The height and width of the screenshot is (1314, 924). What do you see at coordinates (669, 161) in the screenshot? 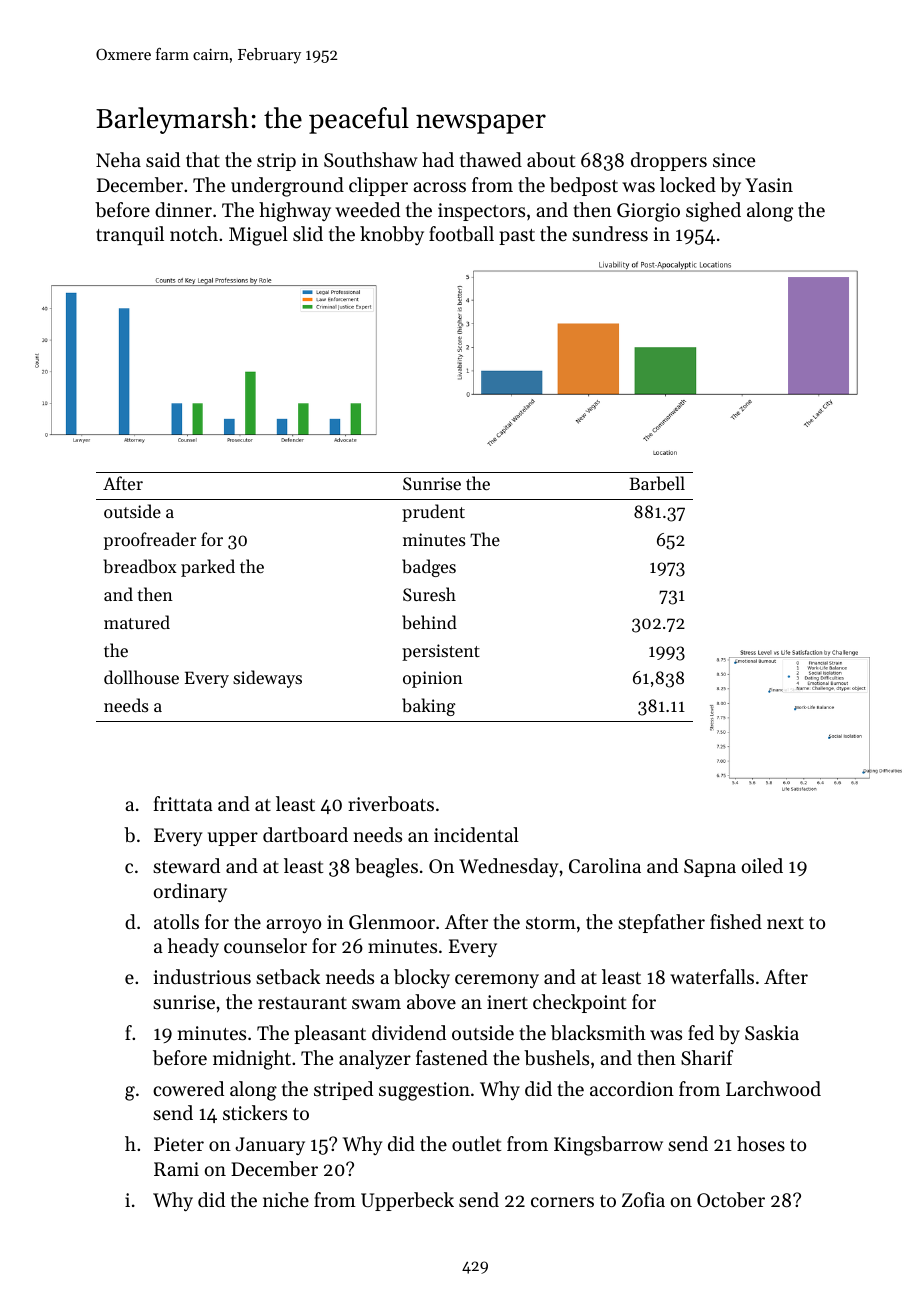
I see `droppers` at bounding box center [669, 161].
